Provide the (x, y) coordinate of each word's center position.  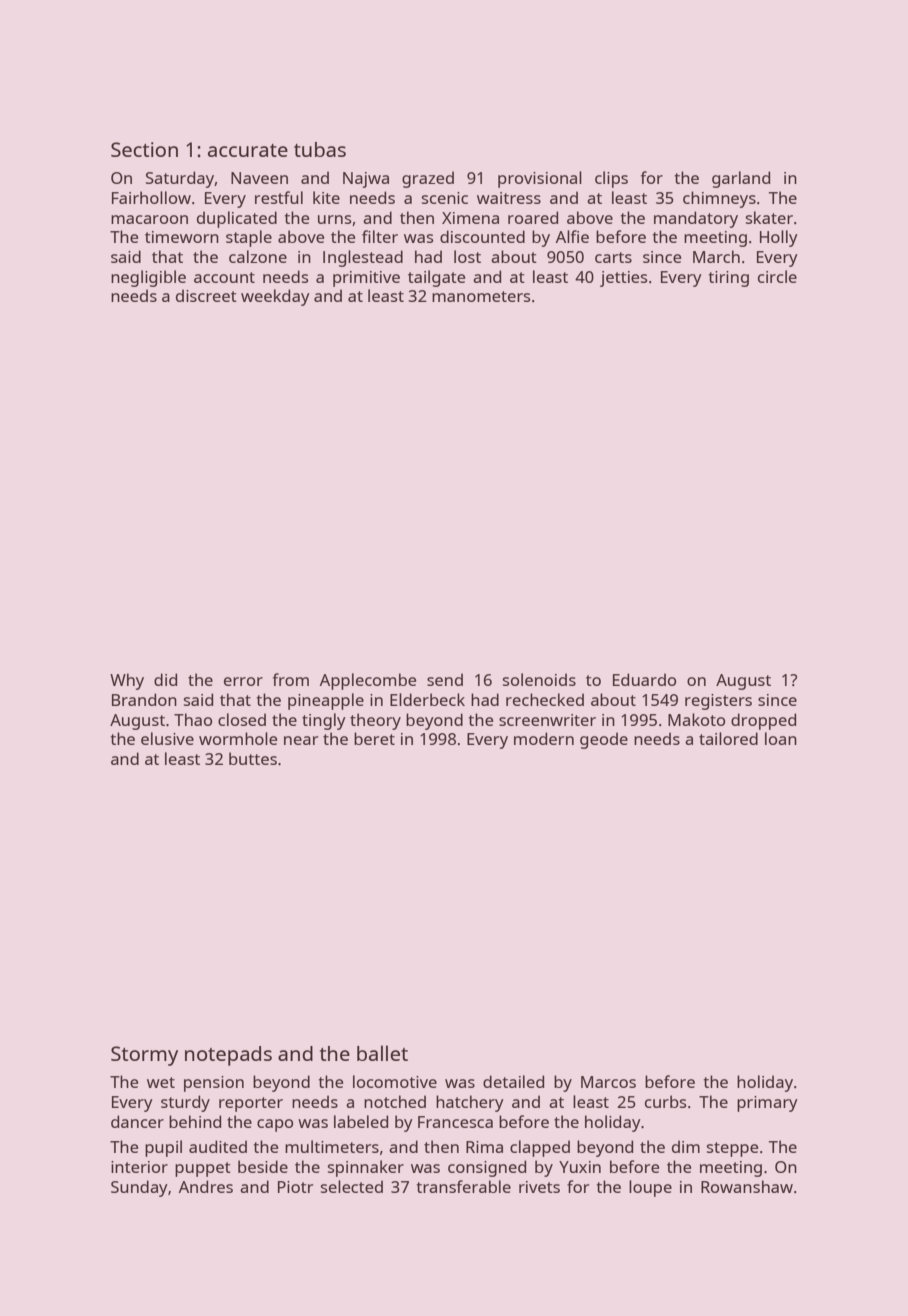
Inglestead (363, 258)
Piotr (295, 1187)
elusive (167, 738)
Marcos (608, 1082)
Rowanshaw (747, 1186)
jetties (623, 279)
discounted (482, 236)
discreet (206, 295)
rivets (539, 1187)
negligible (148, 278)
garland (741, 179)
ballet (382, 1053)
